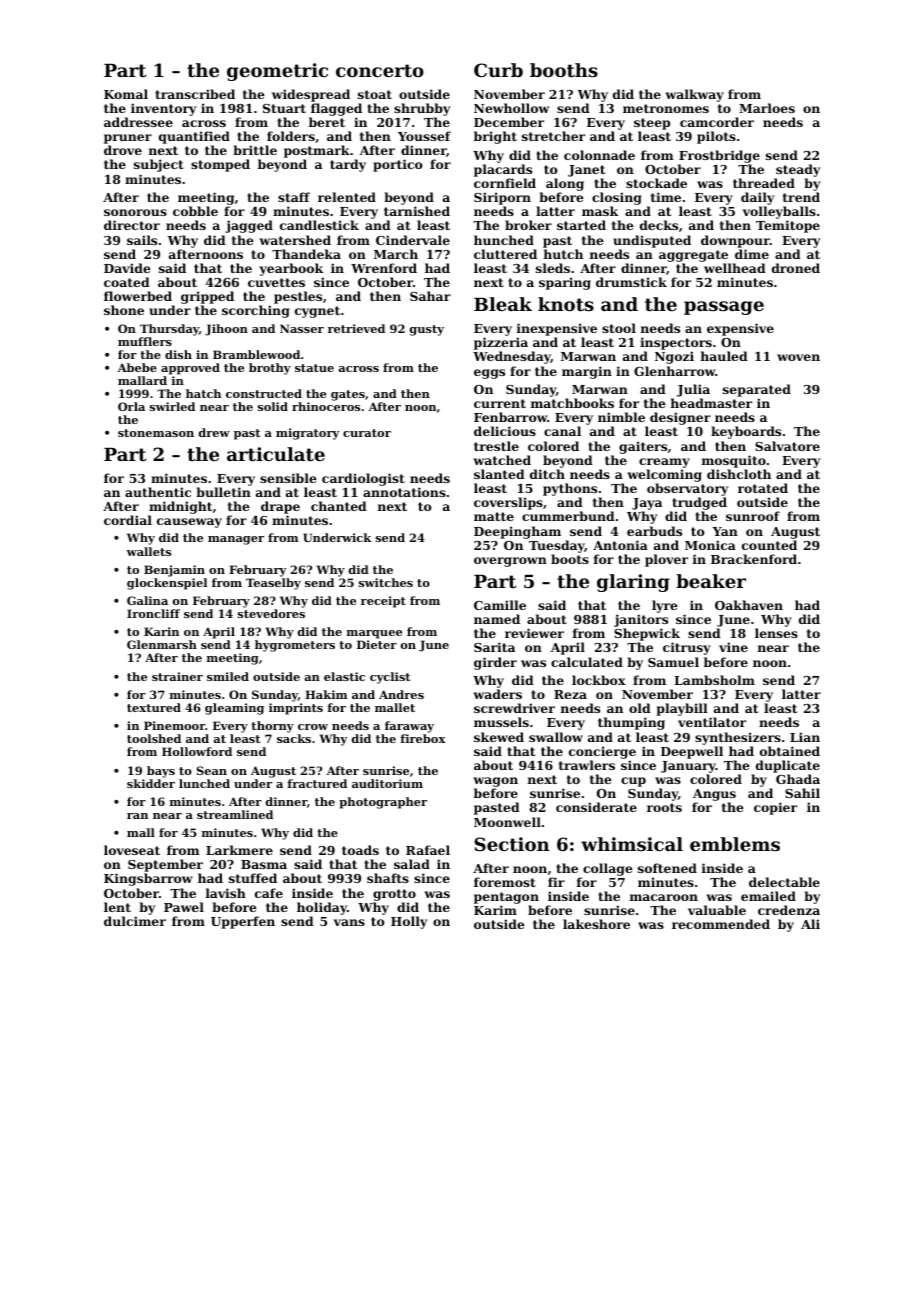 This screenshot has width=924, height=1308. What do you see at coordinates (167, 584) in the screenshot?
I see `glockenspiel` at bounding box center [167, 584].
